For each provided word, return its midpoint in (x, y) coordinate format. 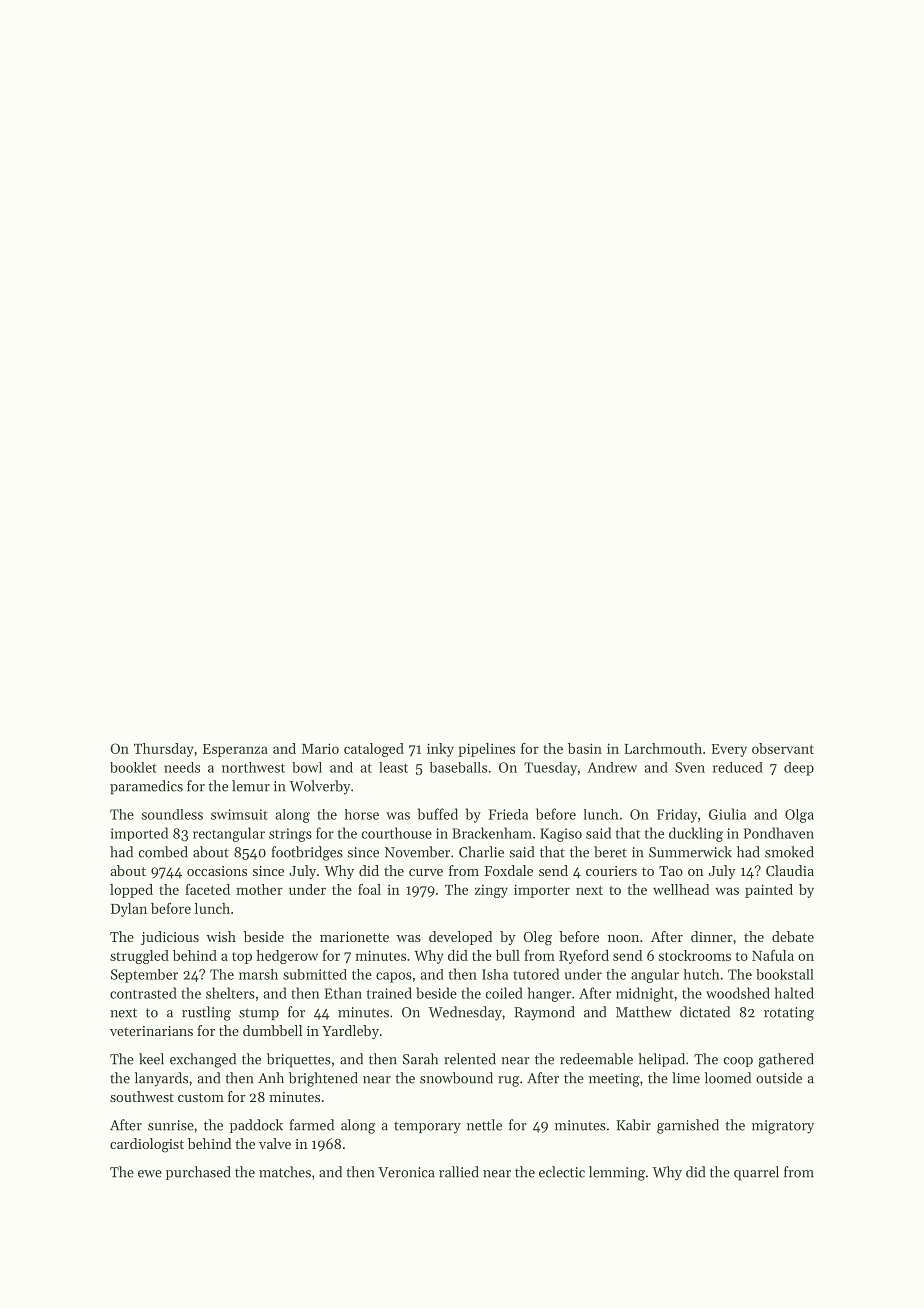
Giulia (727, 814)
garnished (688, 1126)
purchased (198, 1173)
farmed (311, 1125)
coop (738, 1062)
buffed (438, 814)
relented (470, 1059)
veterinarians (151, 1031)
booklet (133, 767)
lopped (131, 891)
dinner (712, 936)
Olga (799, 816)
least (393, 767)
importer (542, 891)
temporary (427, 1127)
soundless (172, 814)
